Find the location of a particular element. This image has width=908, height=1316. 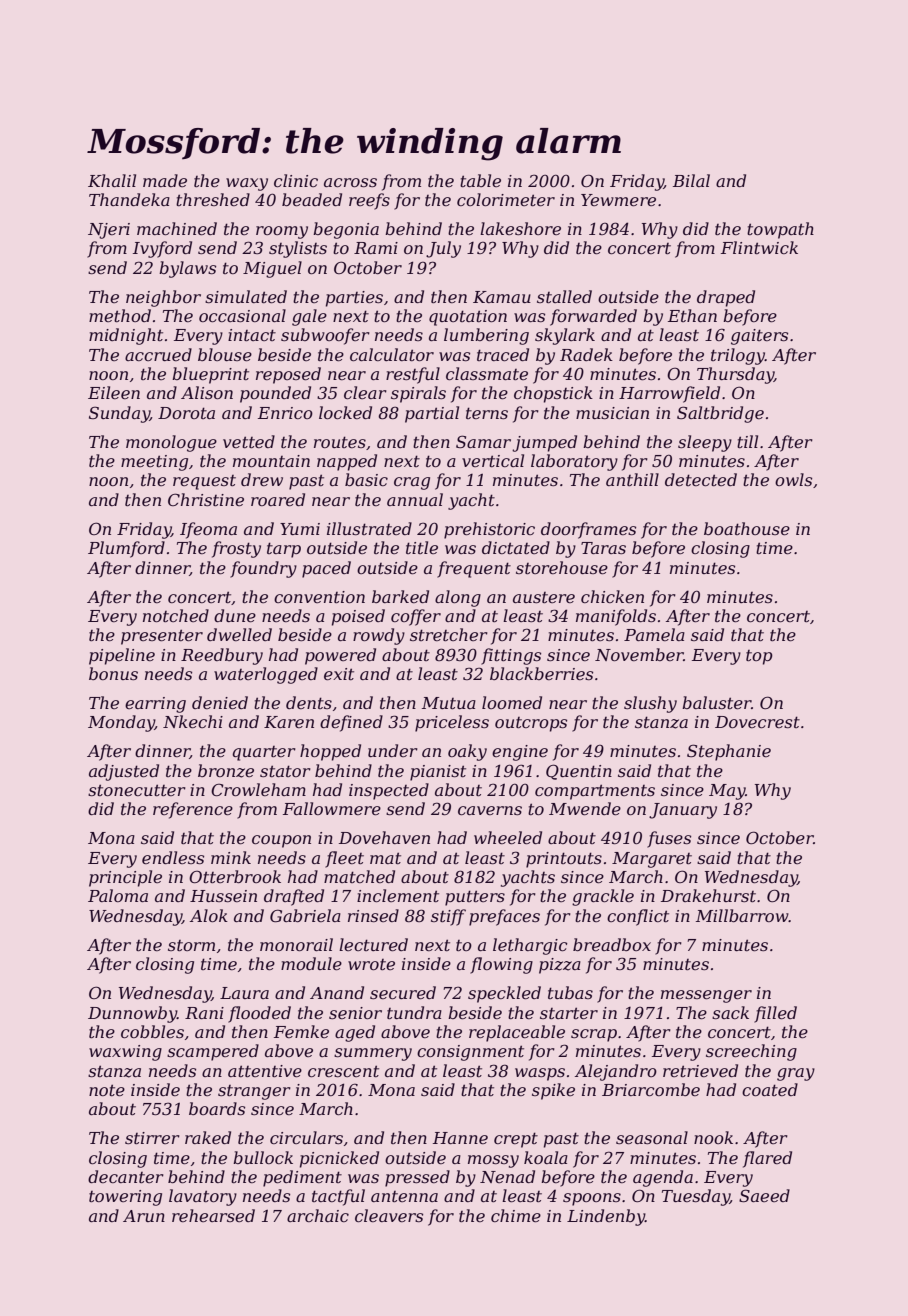

Njeri is located at coordinates (109, 231).
